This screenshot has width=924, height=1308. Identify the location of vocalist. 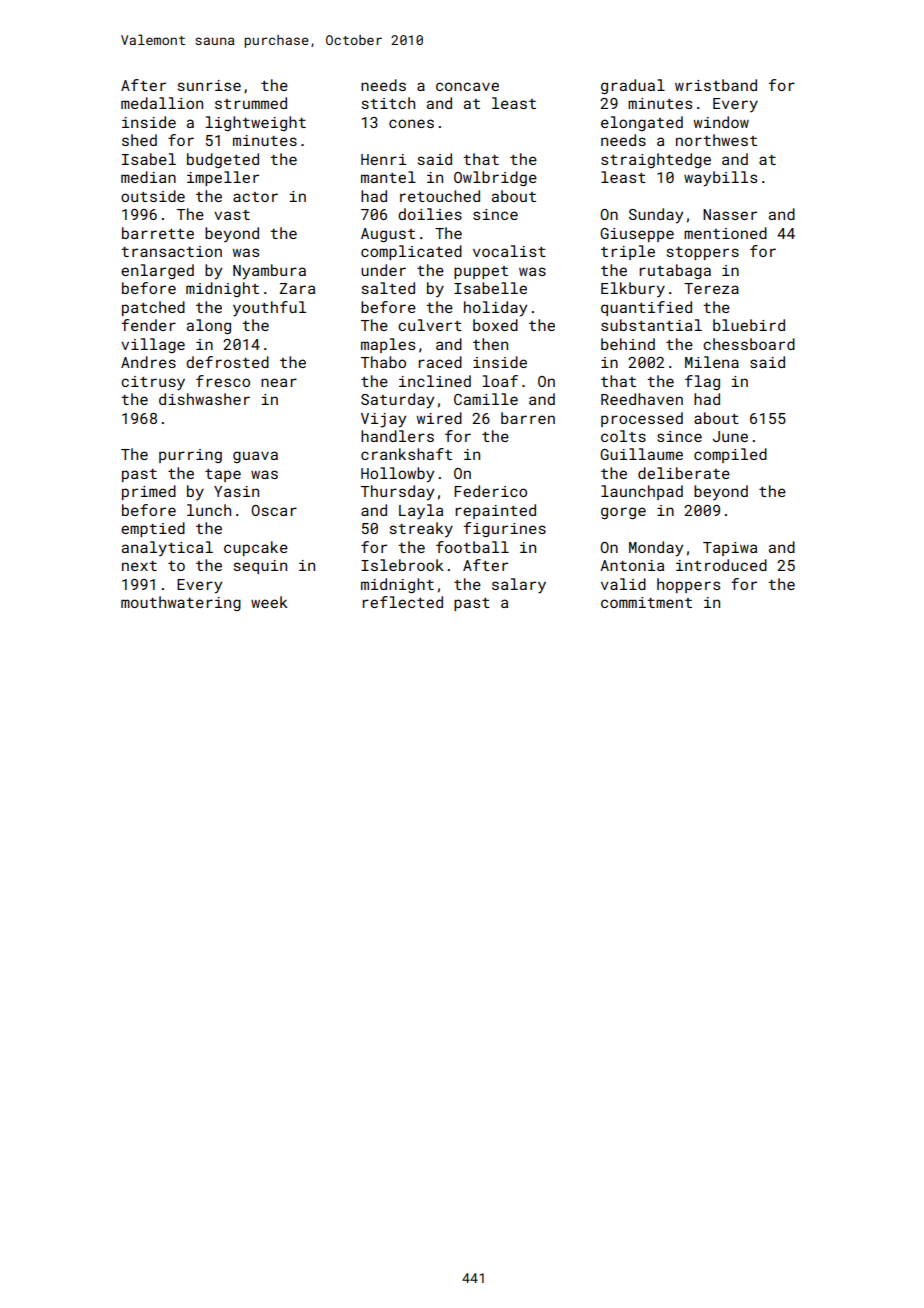
(509, 251).
